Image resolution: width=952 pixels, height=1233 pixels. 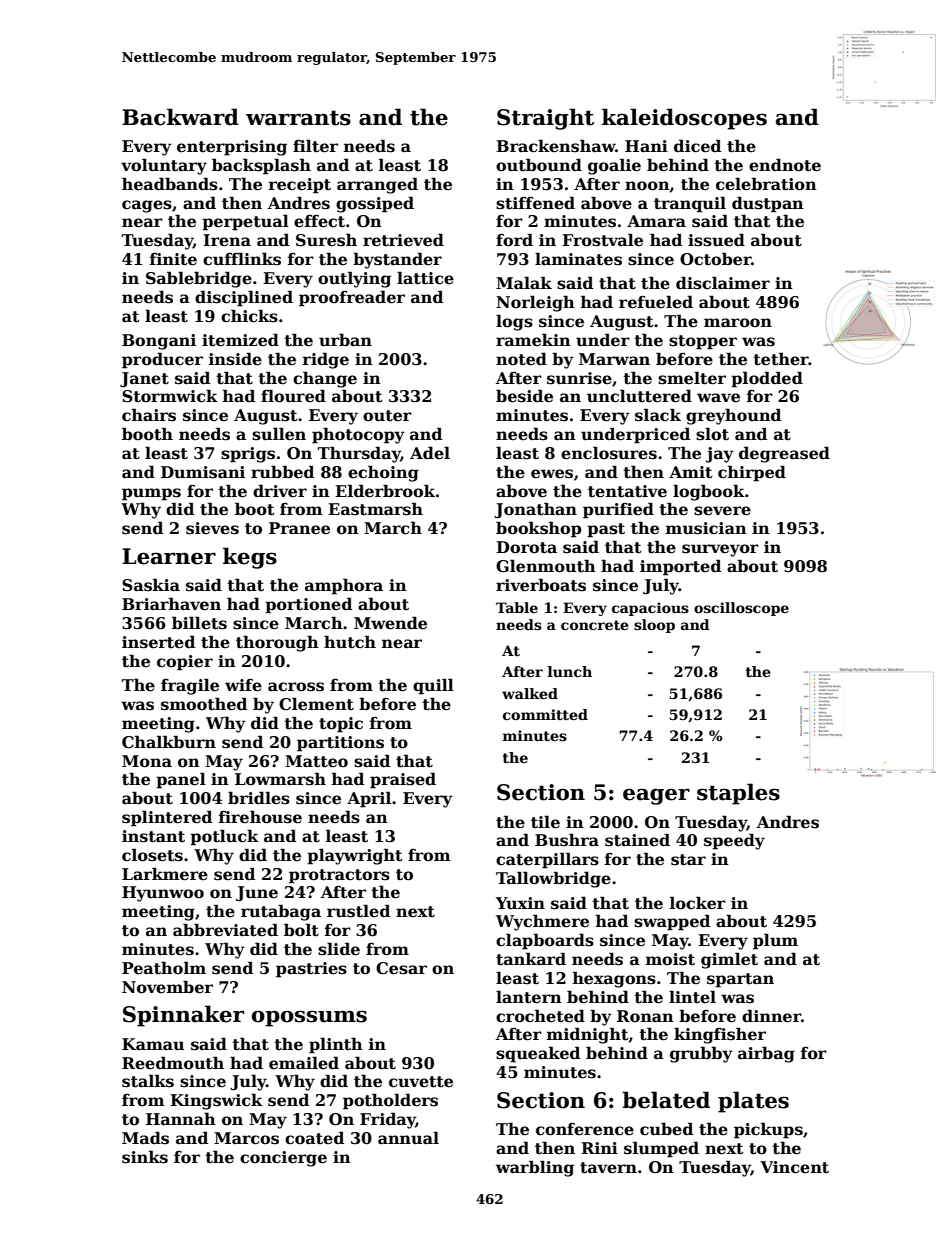 What do you see at coordinates (387, 416) in the image?
I see `outer` at bounding box center [387, 416].
